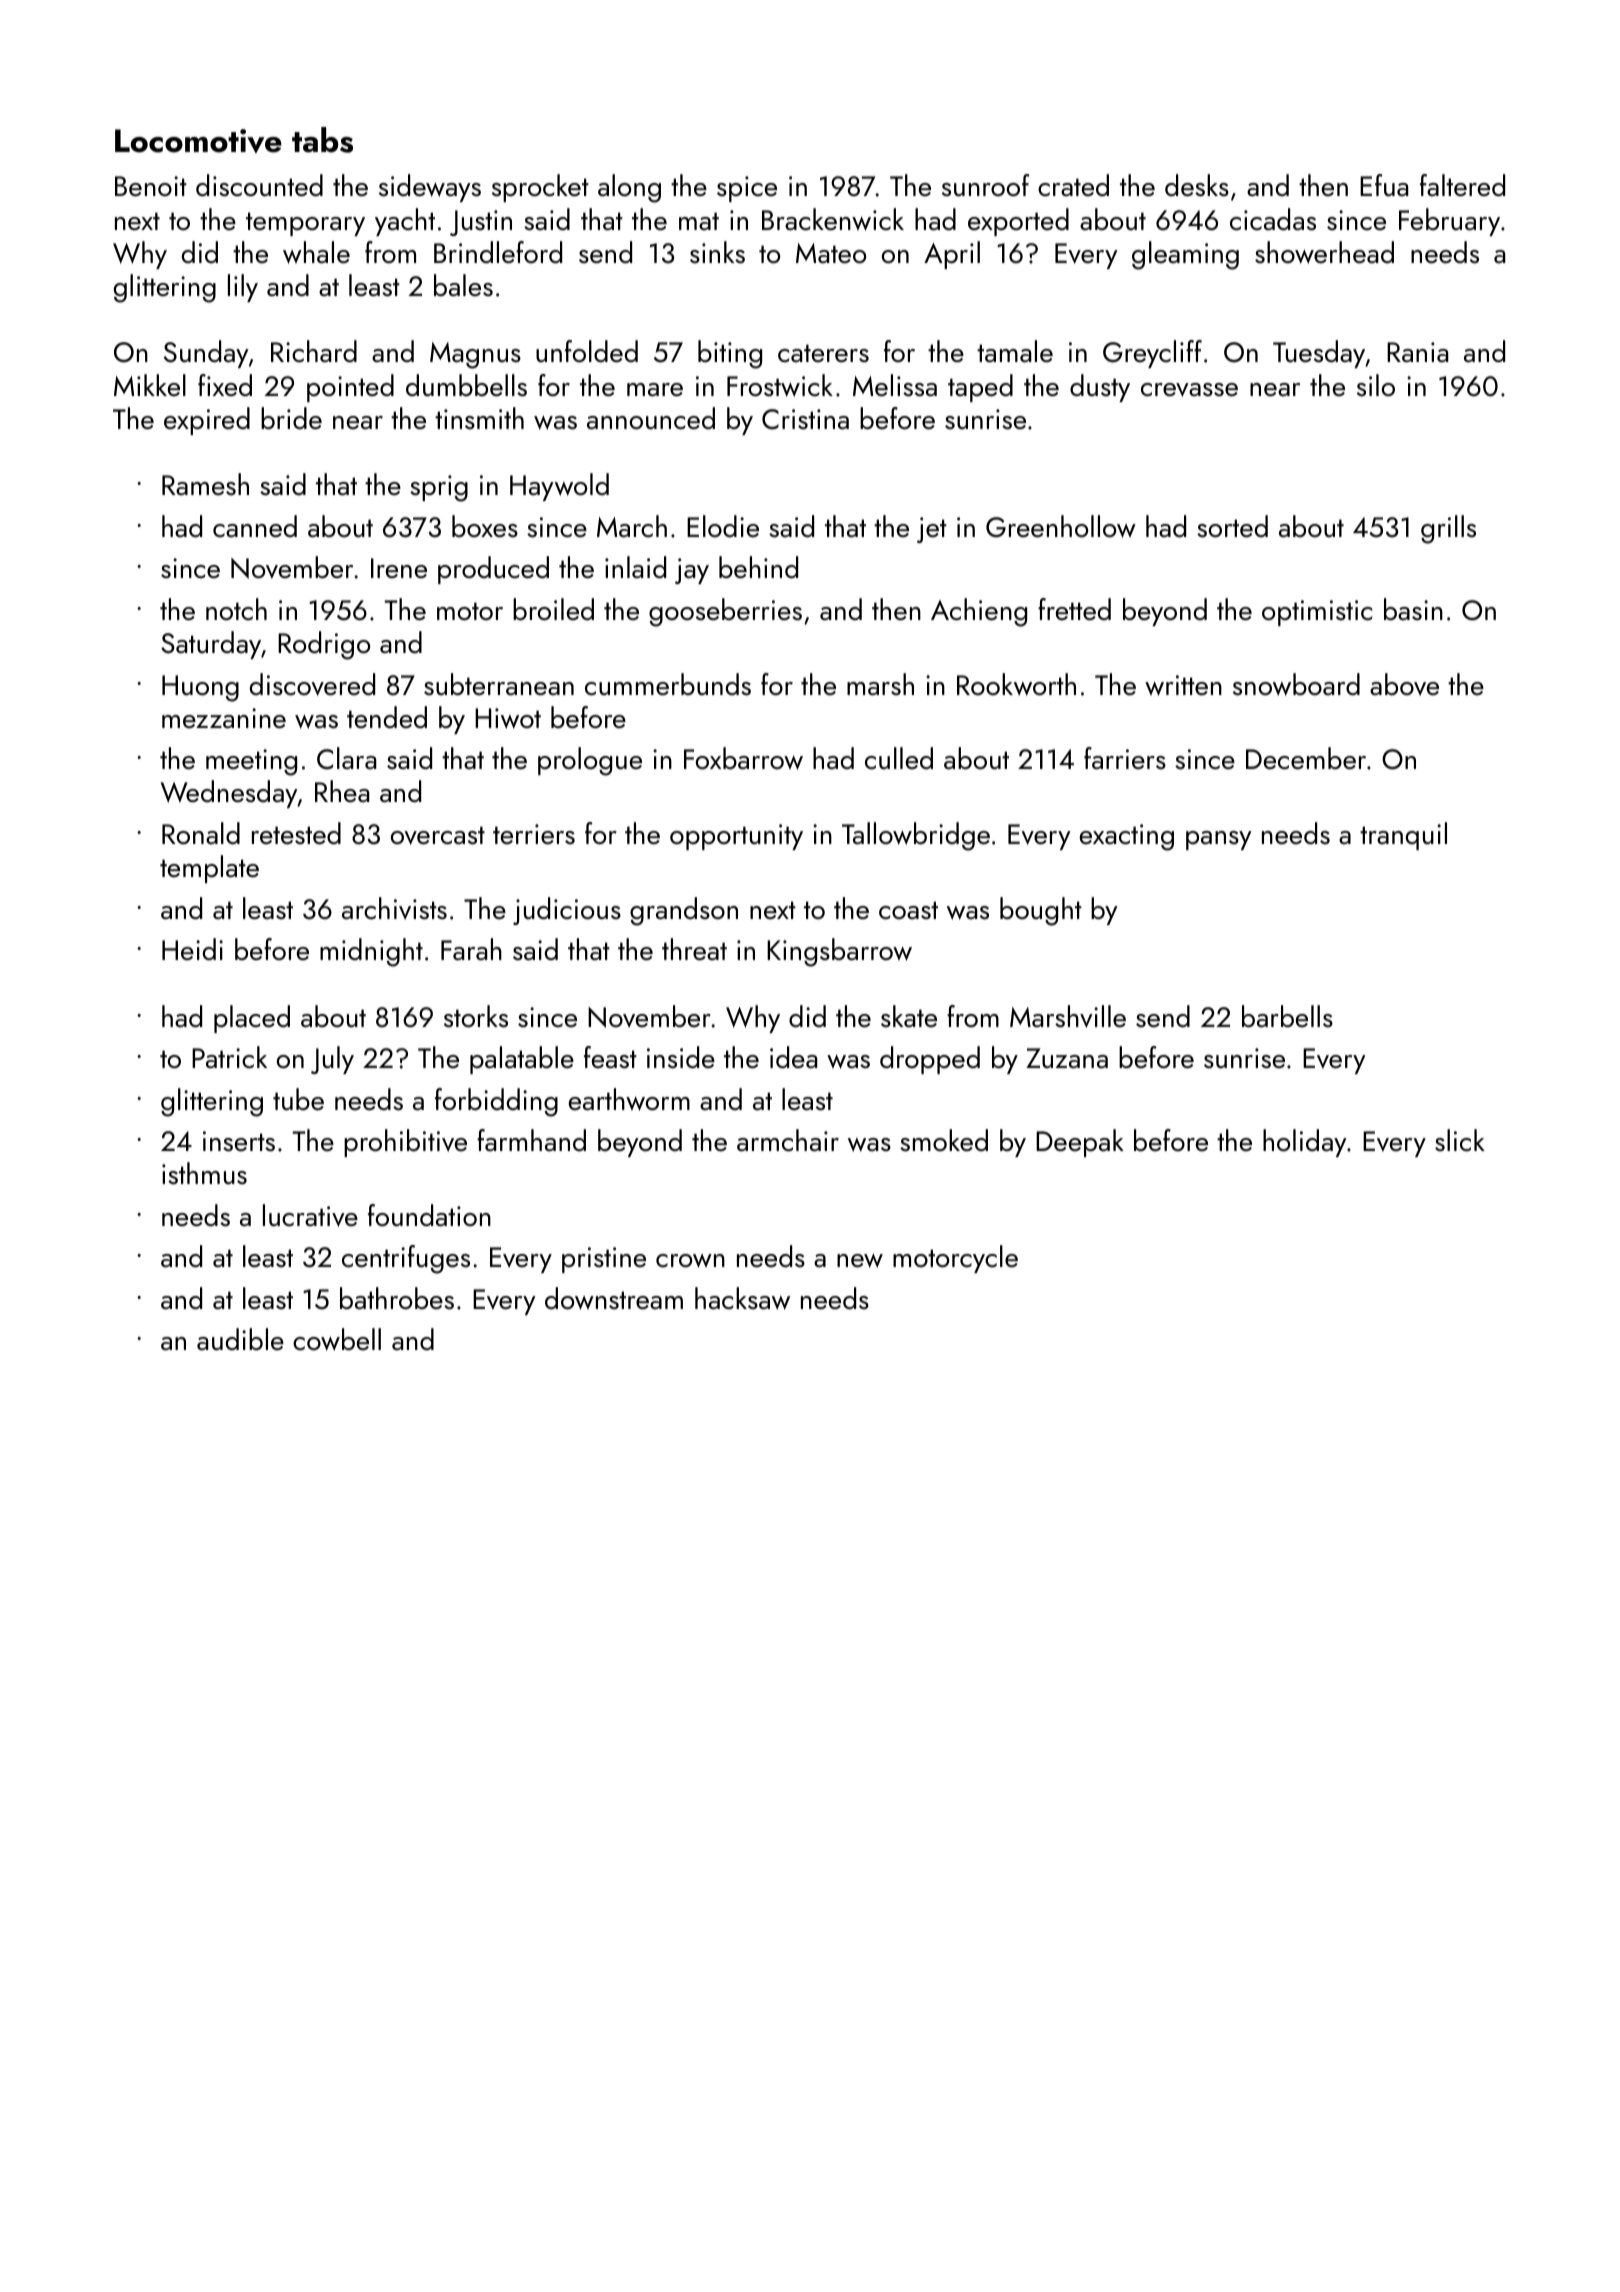 The image size is (1620, 2292). What do you see at coordinates (291, 418) in the screenshot?
I see `bride` at bounding box center [291, 418].
